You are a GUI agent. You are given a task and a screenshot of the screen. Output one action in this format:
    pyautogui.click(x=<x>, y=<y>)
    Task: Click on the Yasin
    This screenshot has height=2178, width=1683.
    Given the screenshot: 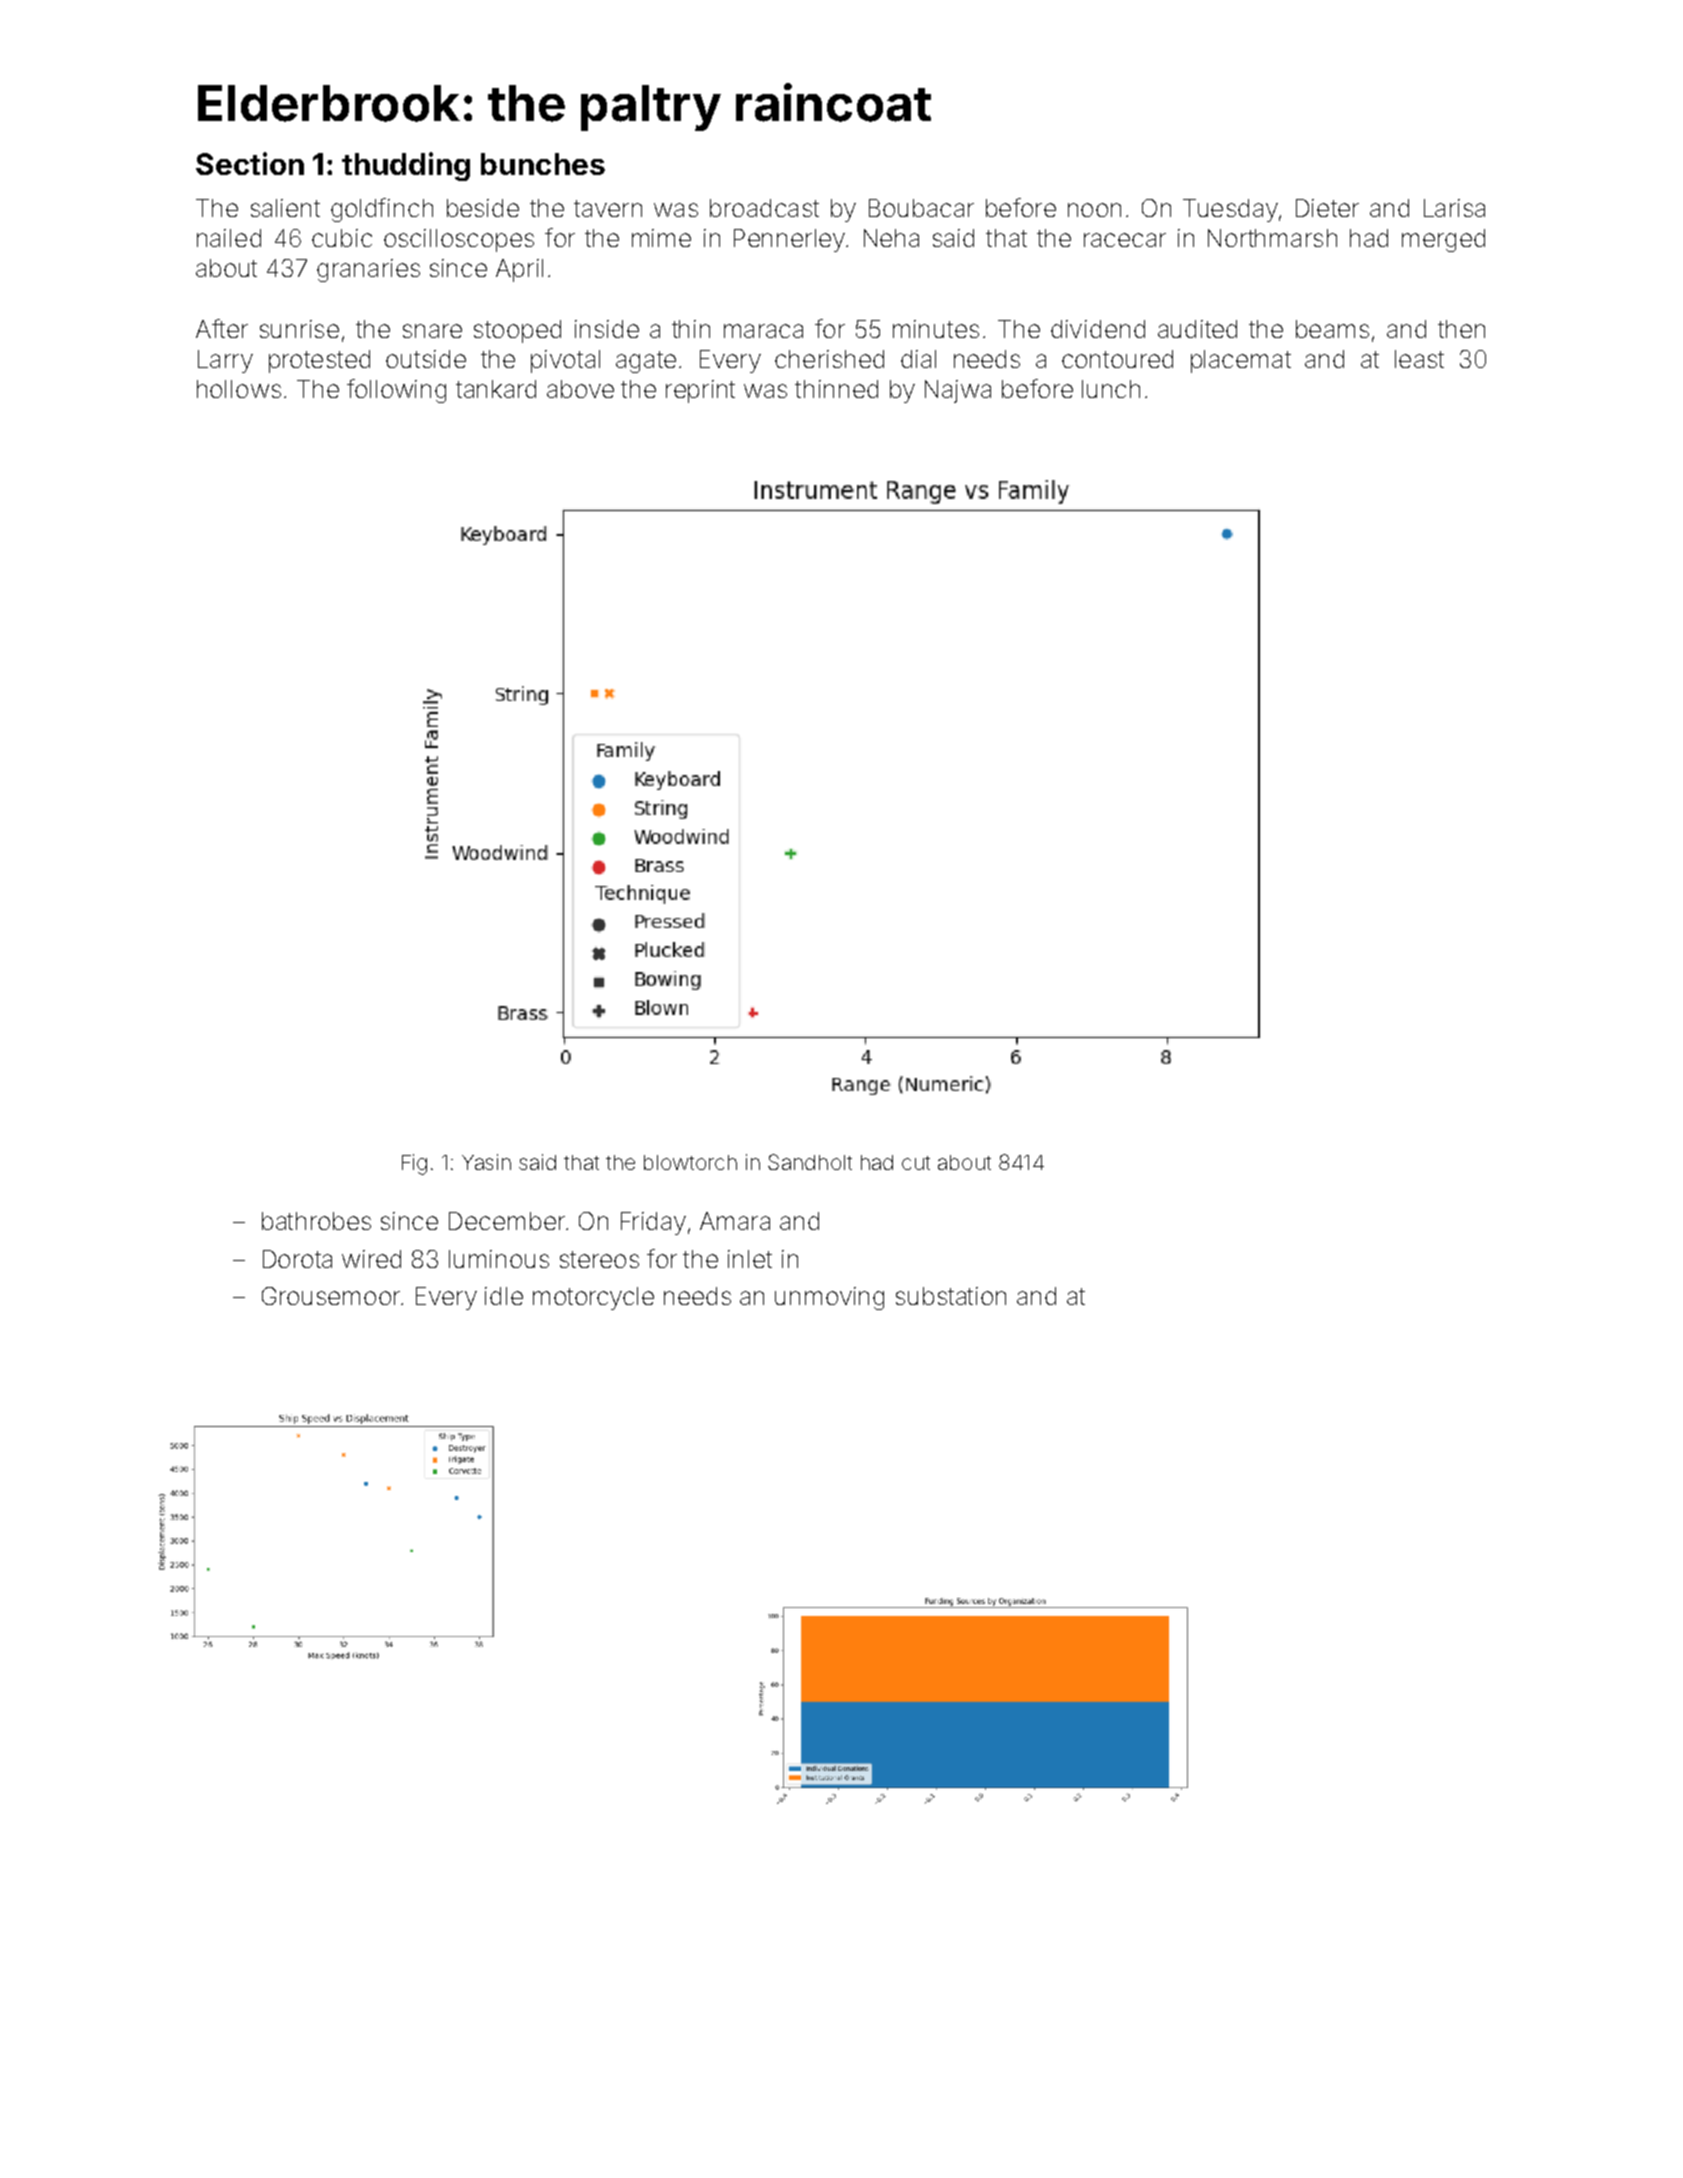 What is the action you would take?
    pyautogui.click(x=486, y=1162)
